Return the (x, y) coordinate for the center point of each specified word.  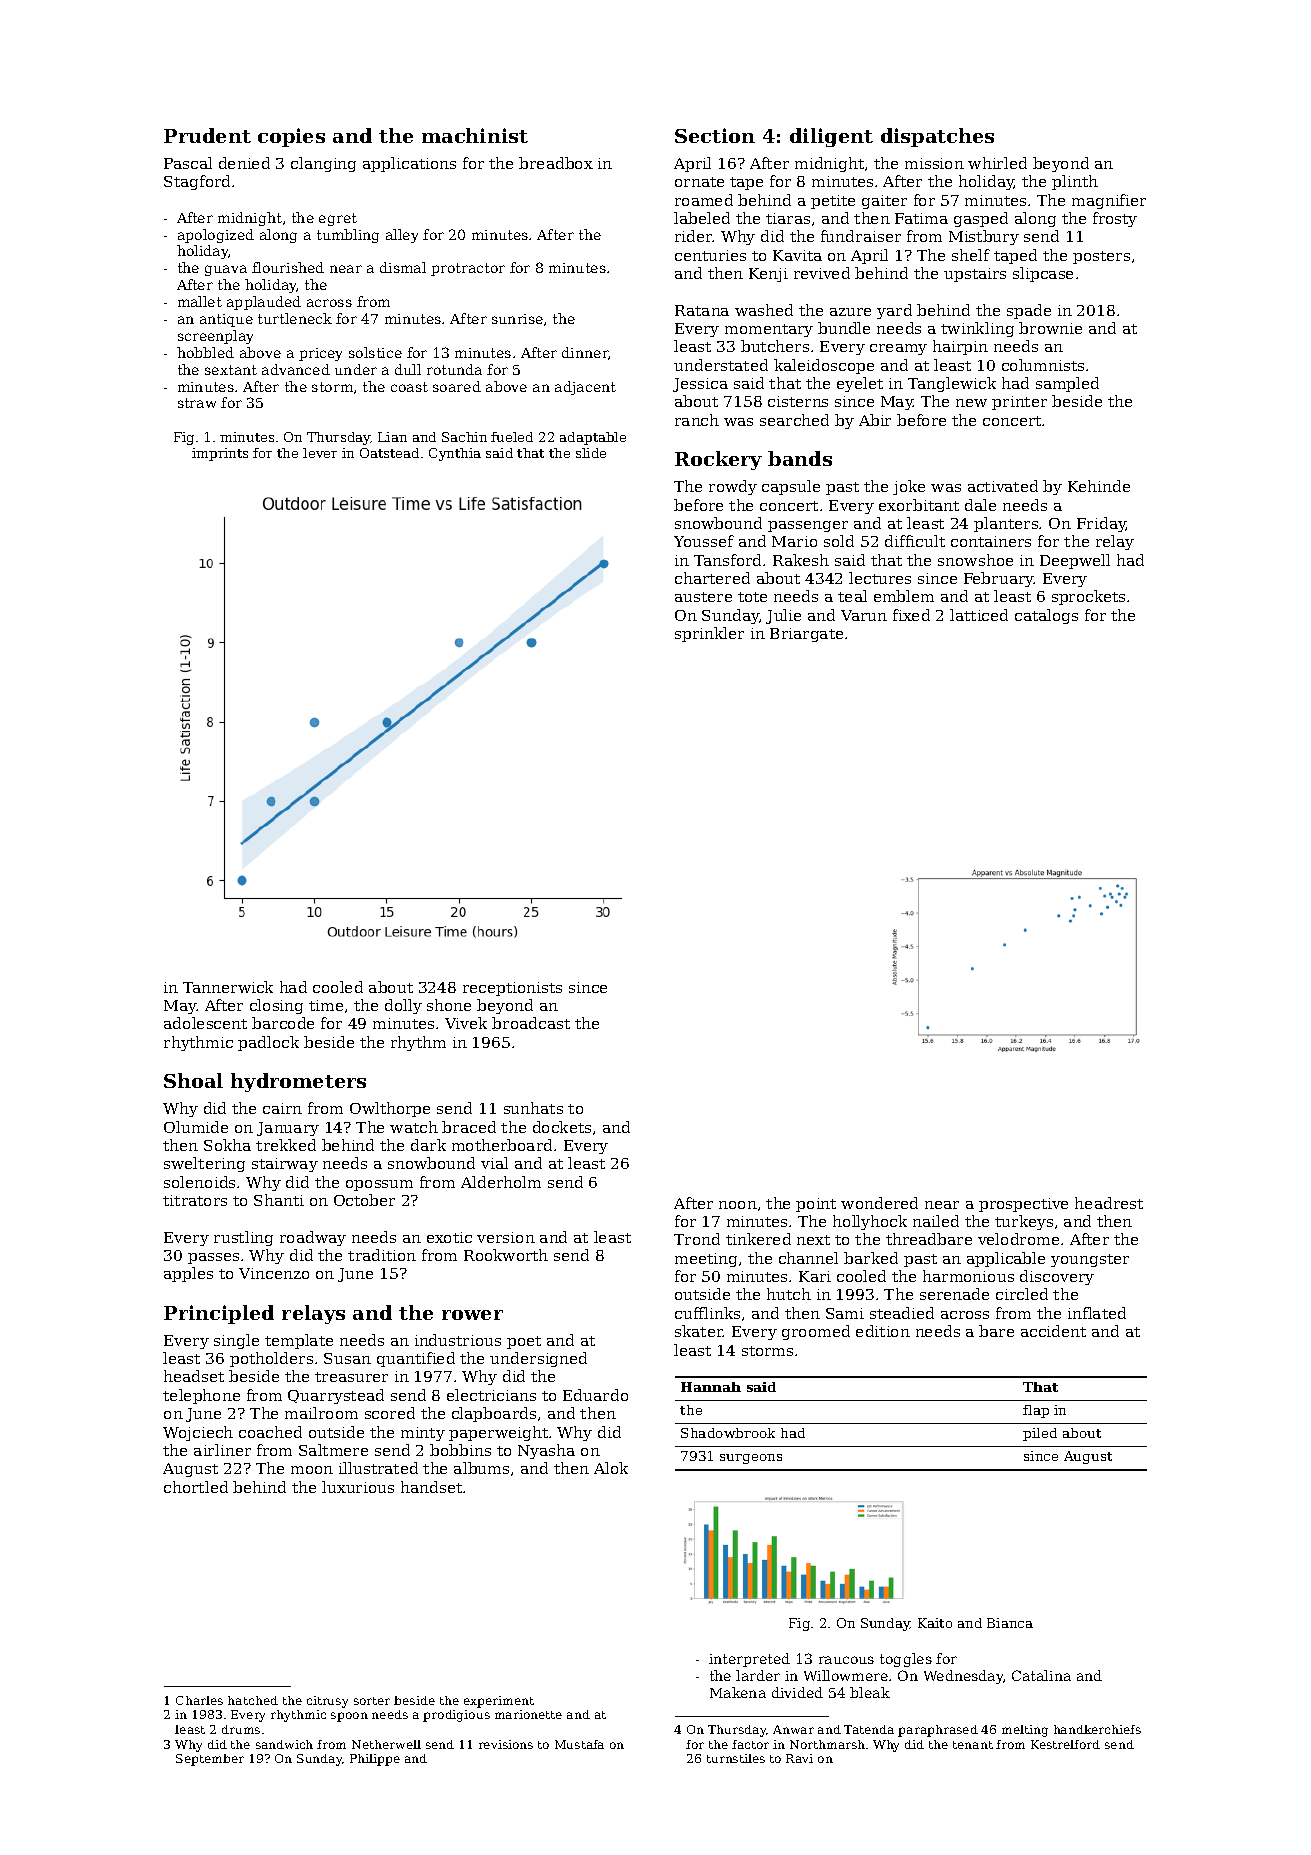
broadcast (531, 1023)
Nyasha (546, 1451)
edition (883, 1331)
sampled (1067, 384)
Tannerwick (228, 987)
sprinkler (709, 634)
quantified (416, 1359)
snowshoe (975, 560)
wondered (879, 1203)
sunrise (517, 319)
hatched (253, 1700)
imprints (220, 454)
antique (226, 320)
